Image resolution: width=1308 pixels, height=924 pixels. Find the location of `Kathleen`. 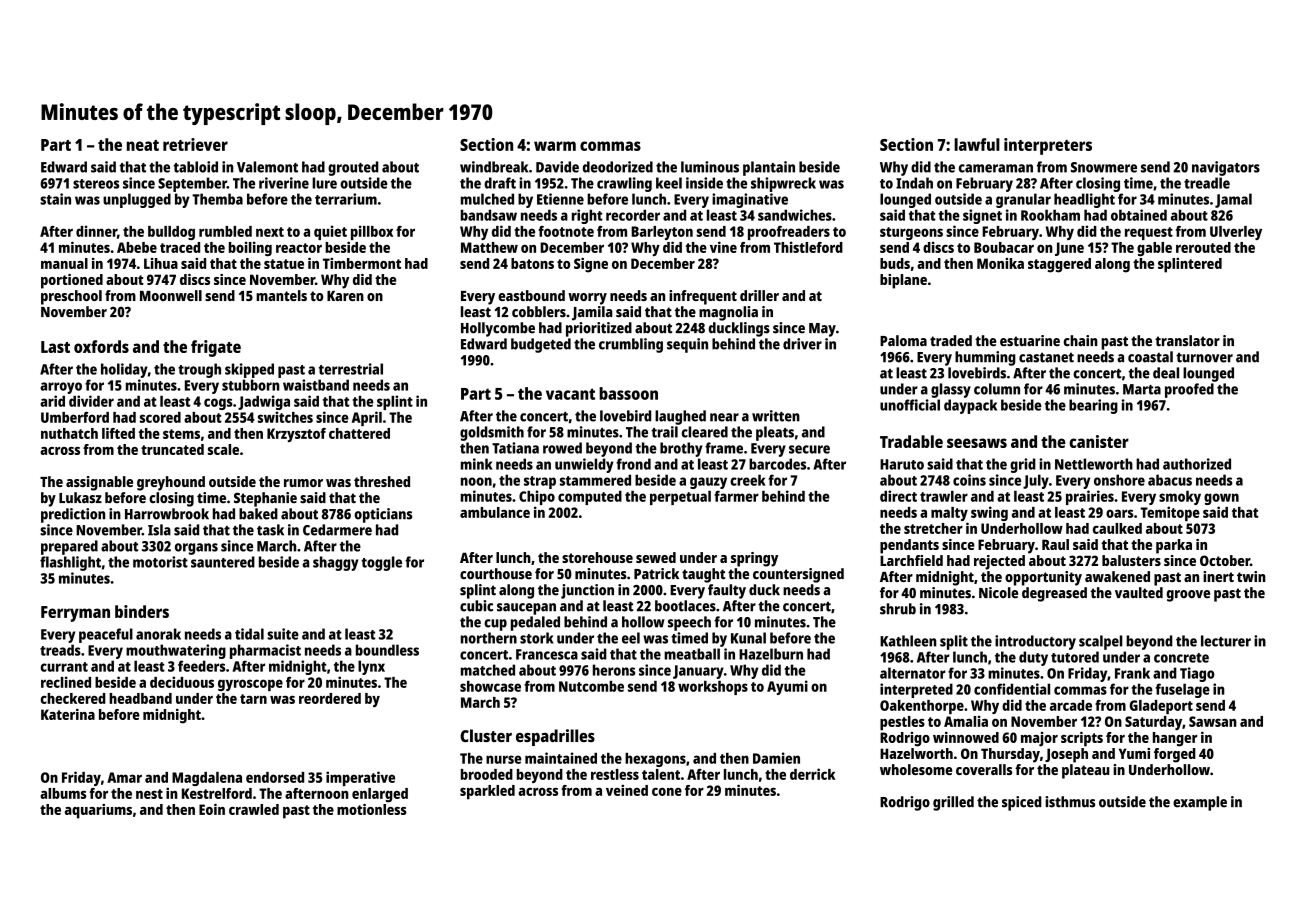

Kathleen is located at coordinates (908, 641).
